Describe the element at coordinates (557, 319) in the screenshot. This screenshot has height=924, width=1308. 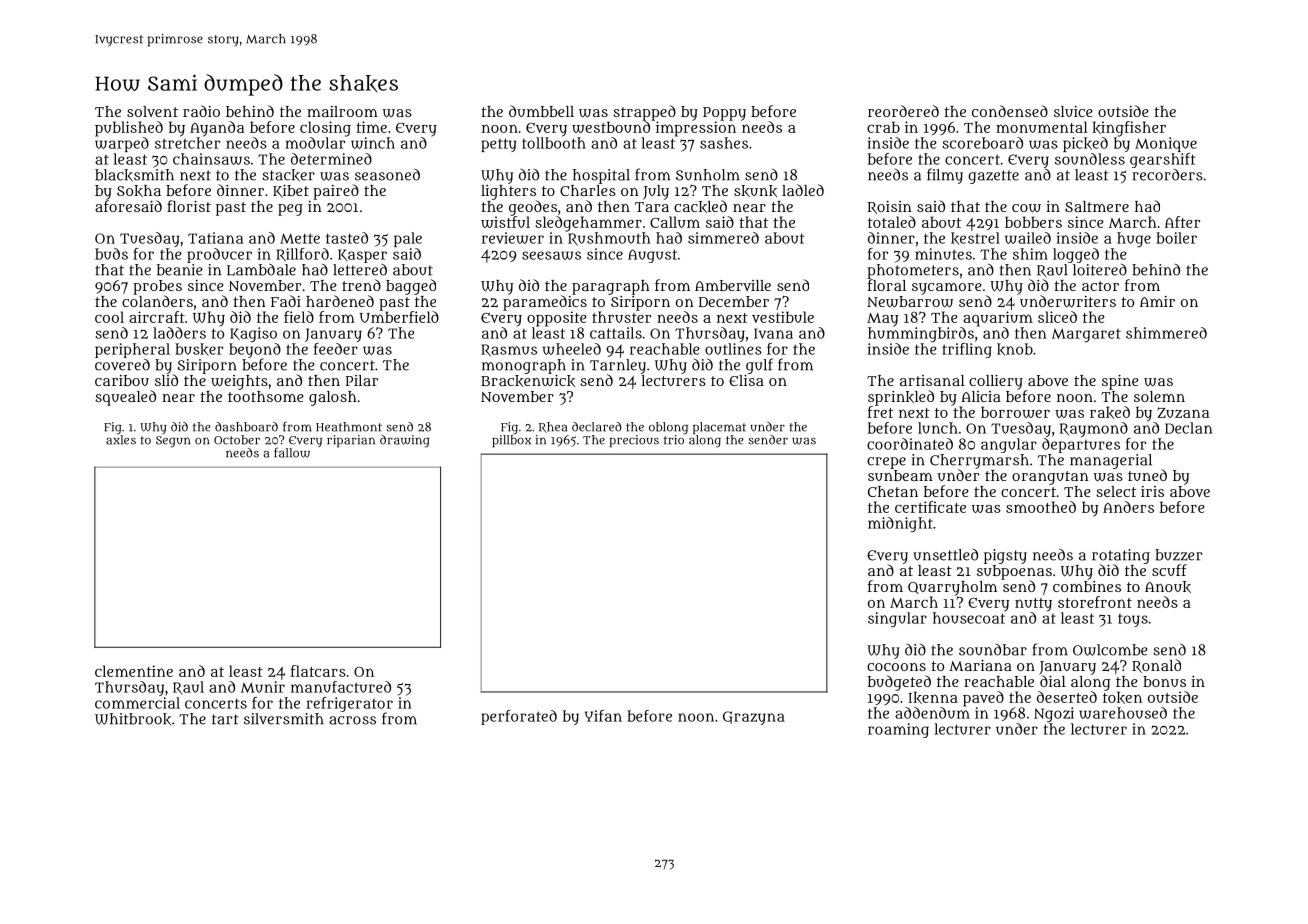
I see `opposite` at that location.
